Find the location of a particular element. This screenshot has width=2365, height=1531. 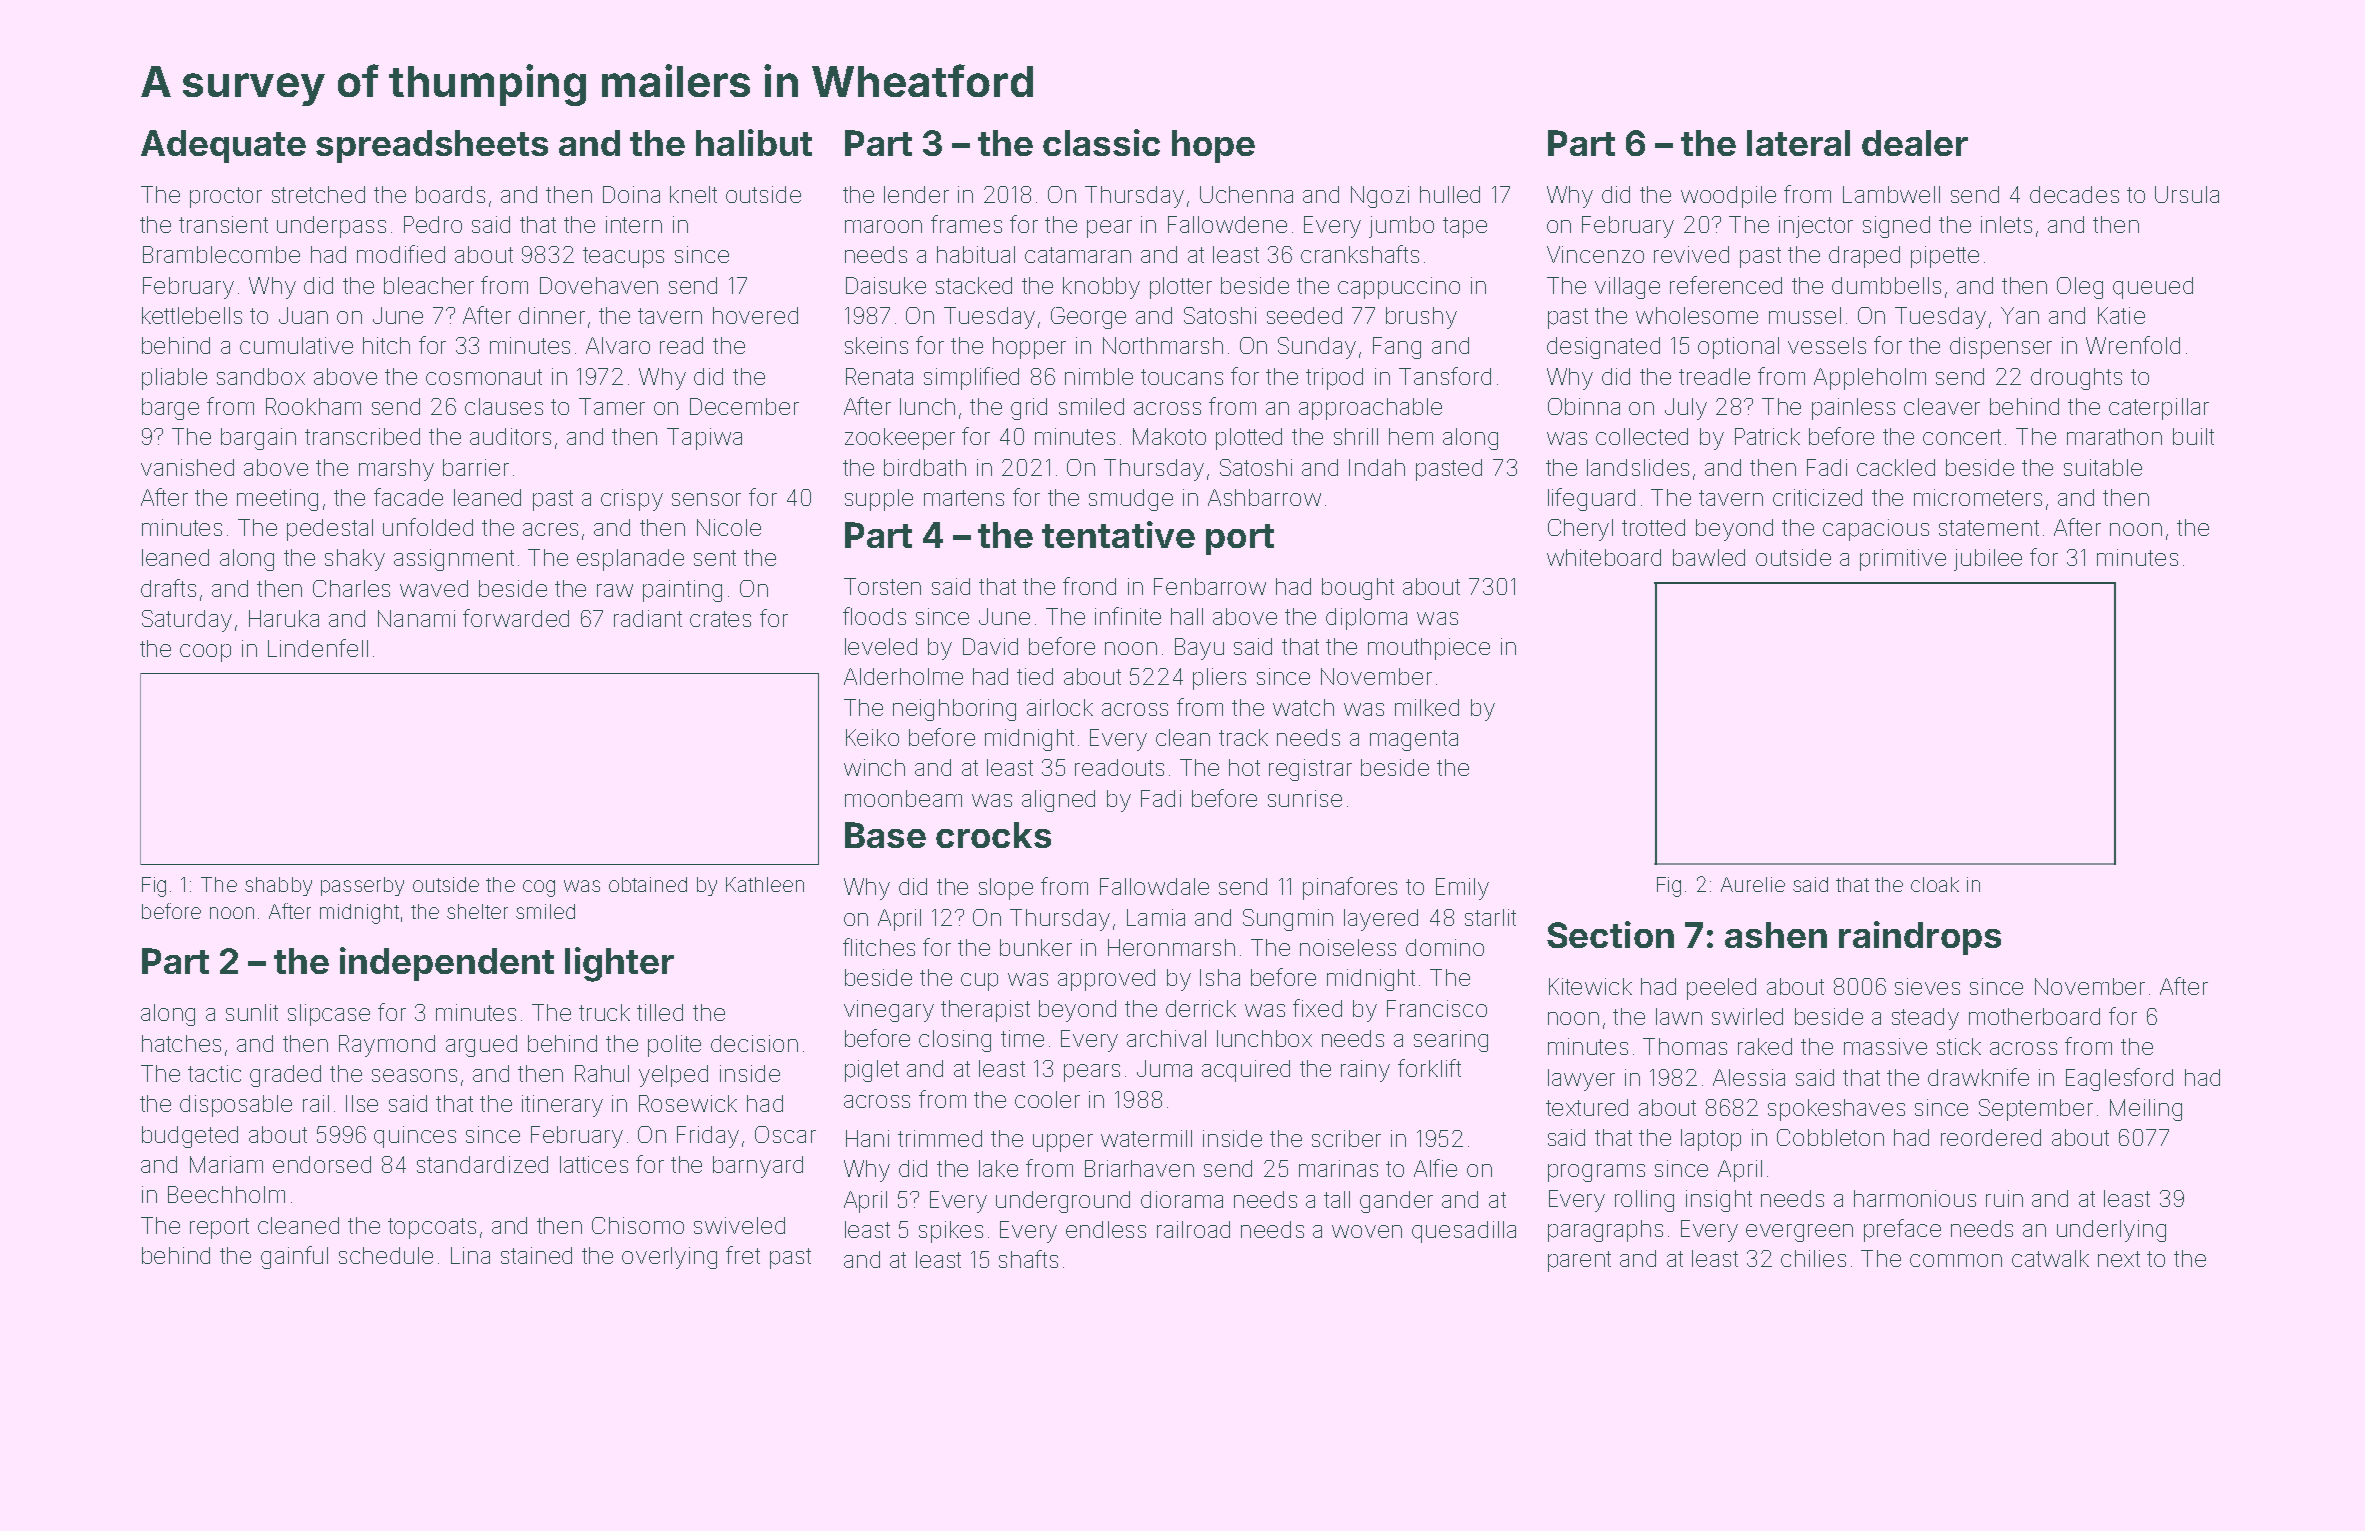

bunker is located at coordinates (1036, 947).
